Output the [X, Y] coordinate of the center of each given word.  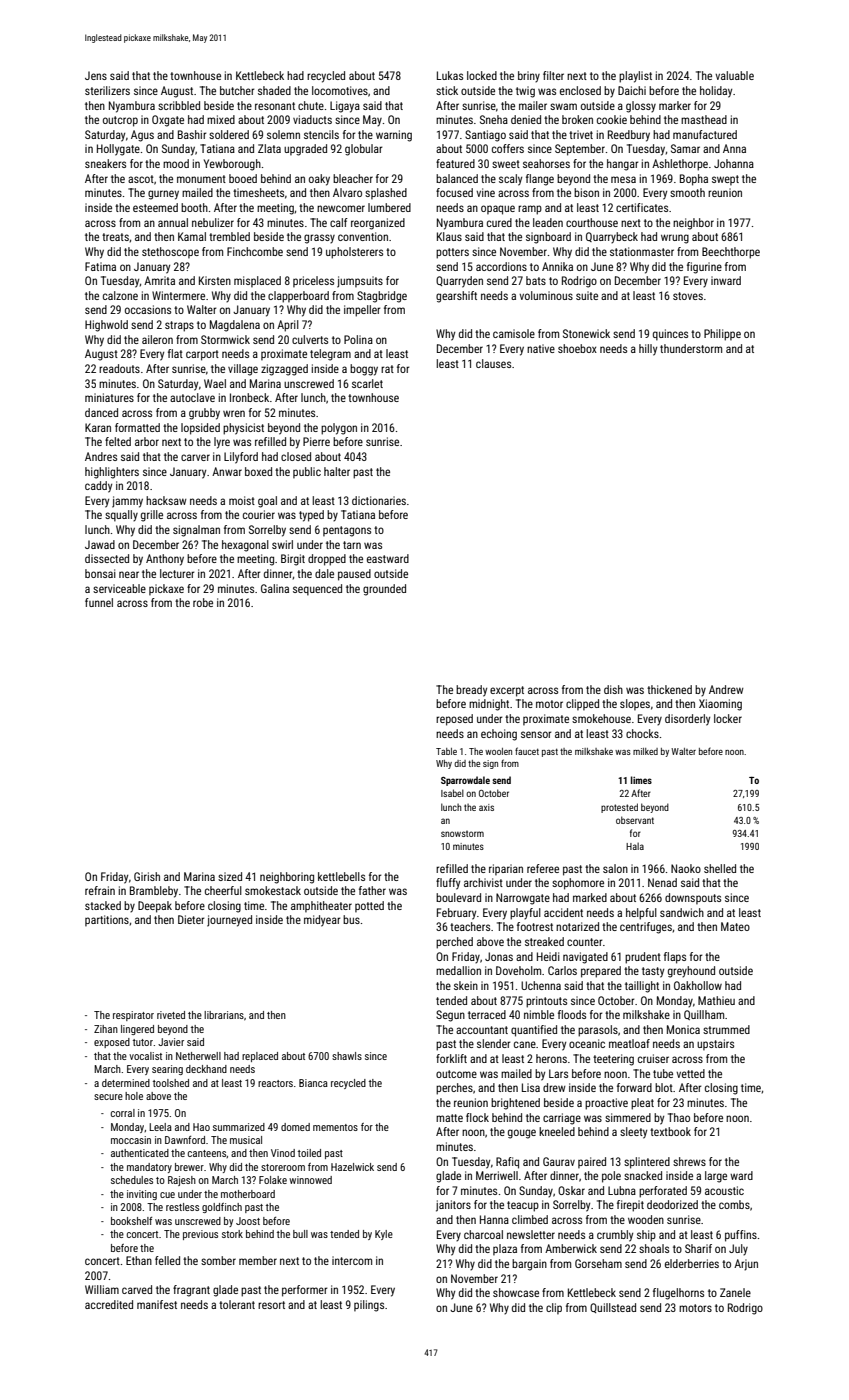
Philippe [722, 335]
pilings [369, 1306]
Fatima [100, 266]
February [456, 914]
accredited [109, 1304]
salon [615, 868]
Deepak [155, 907]
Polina [358, 339]
